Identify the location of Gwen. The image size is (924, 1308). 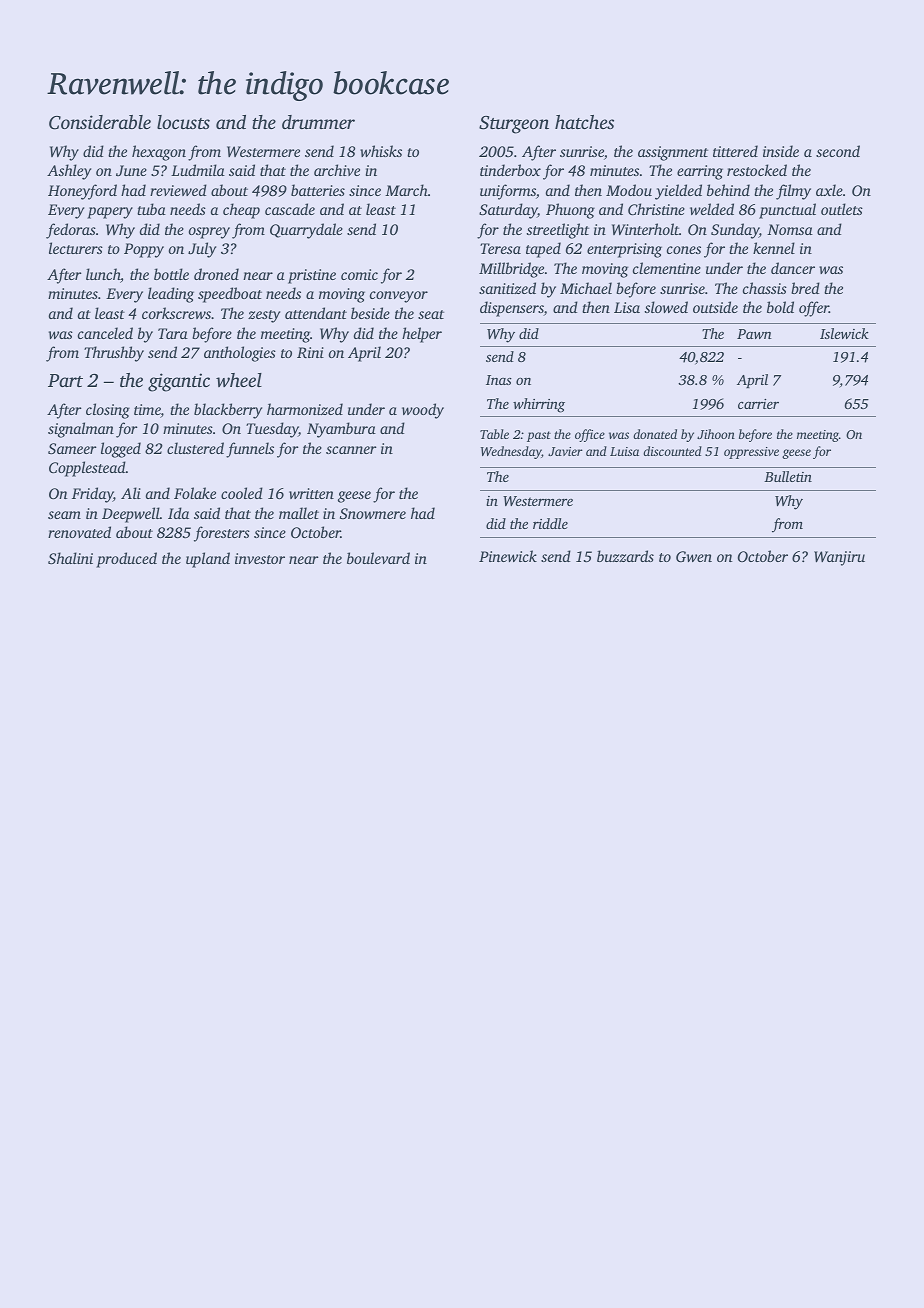
(694, 556).
